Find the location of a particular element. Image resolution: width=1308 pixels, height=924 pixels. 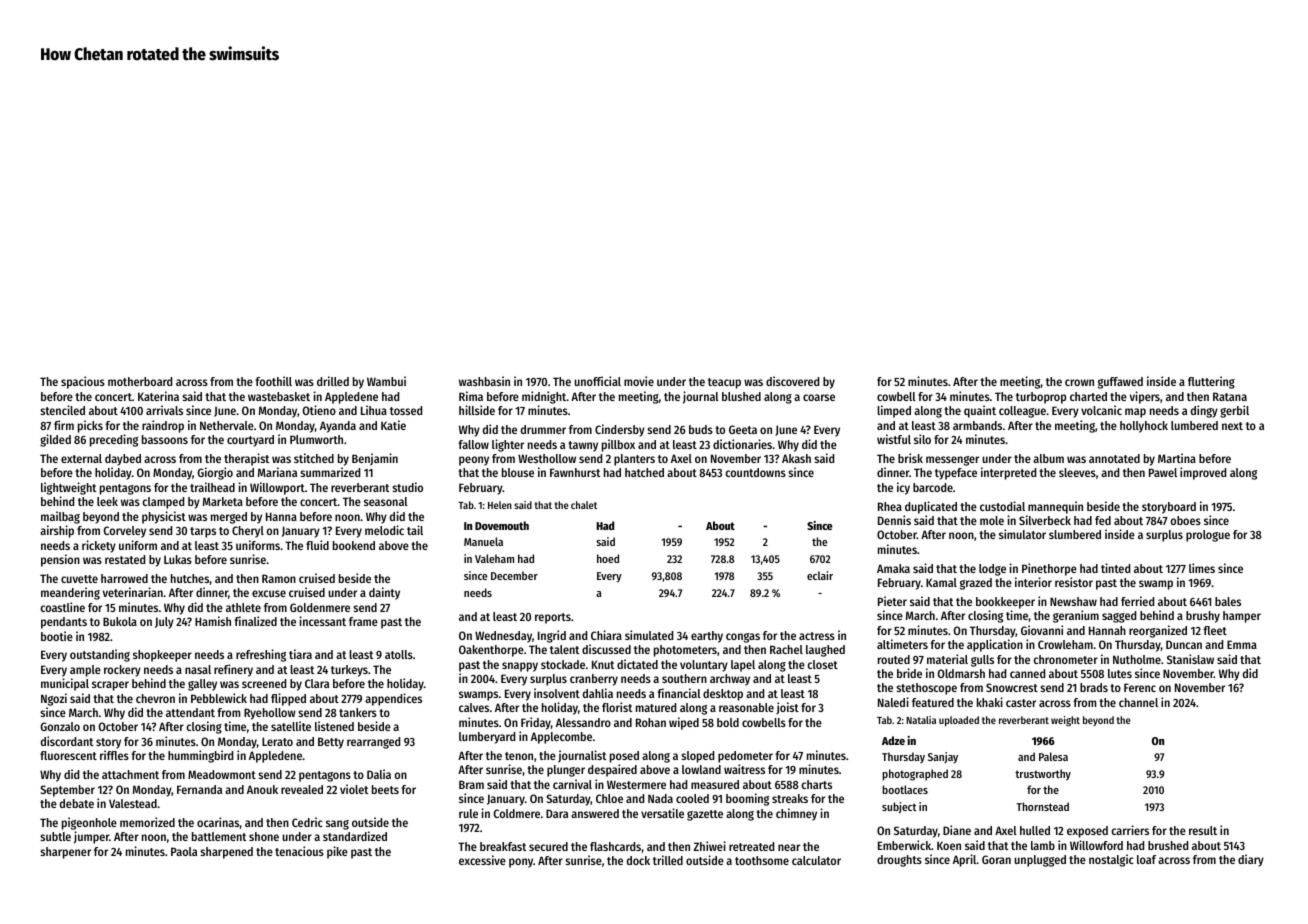

plunger is located at coordinates (566, 771).
